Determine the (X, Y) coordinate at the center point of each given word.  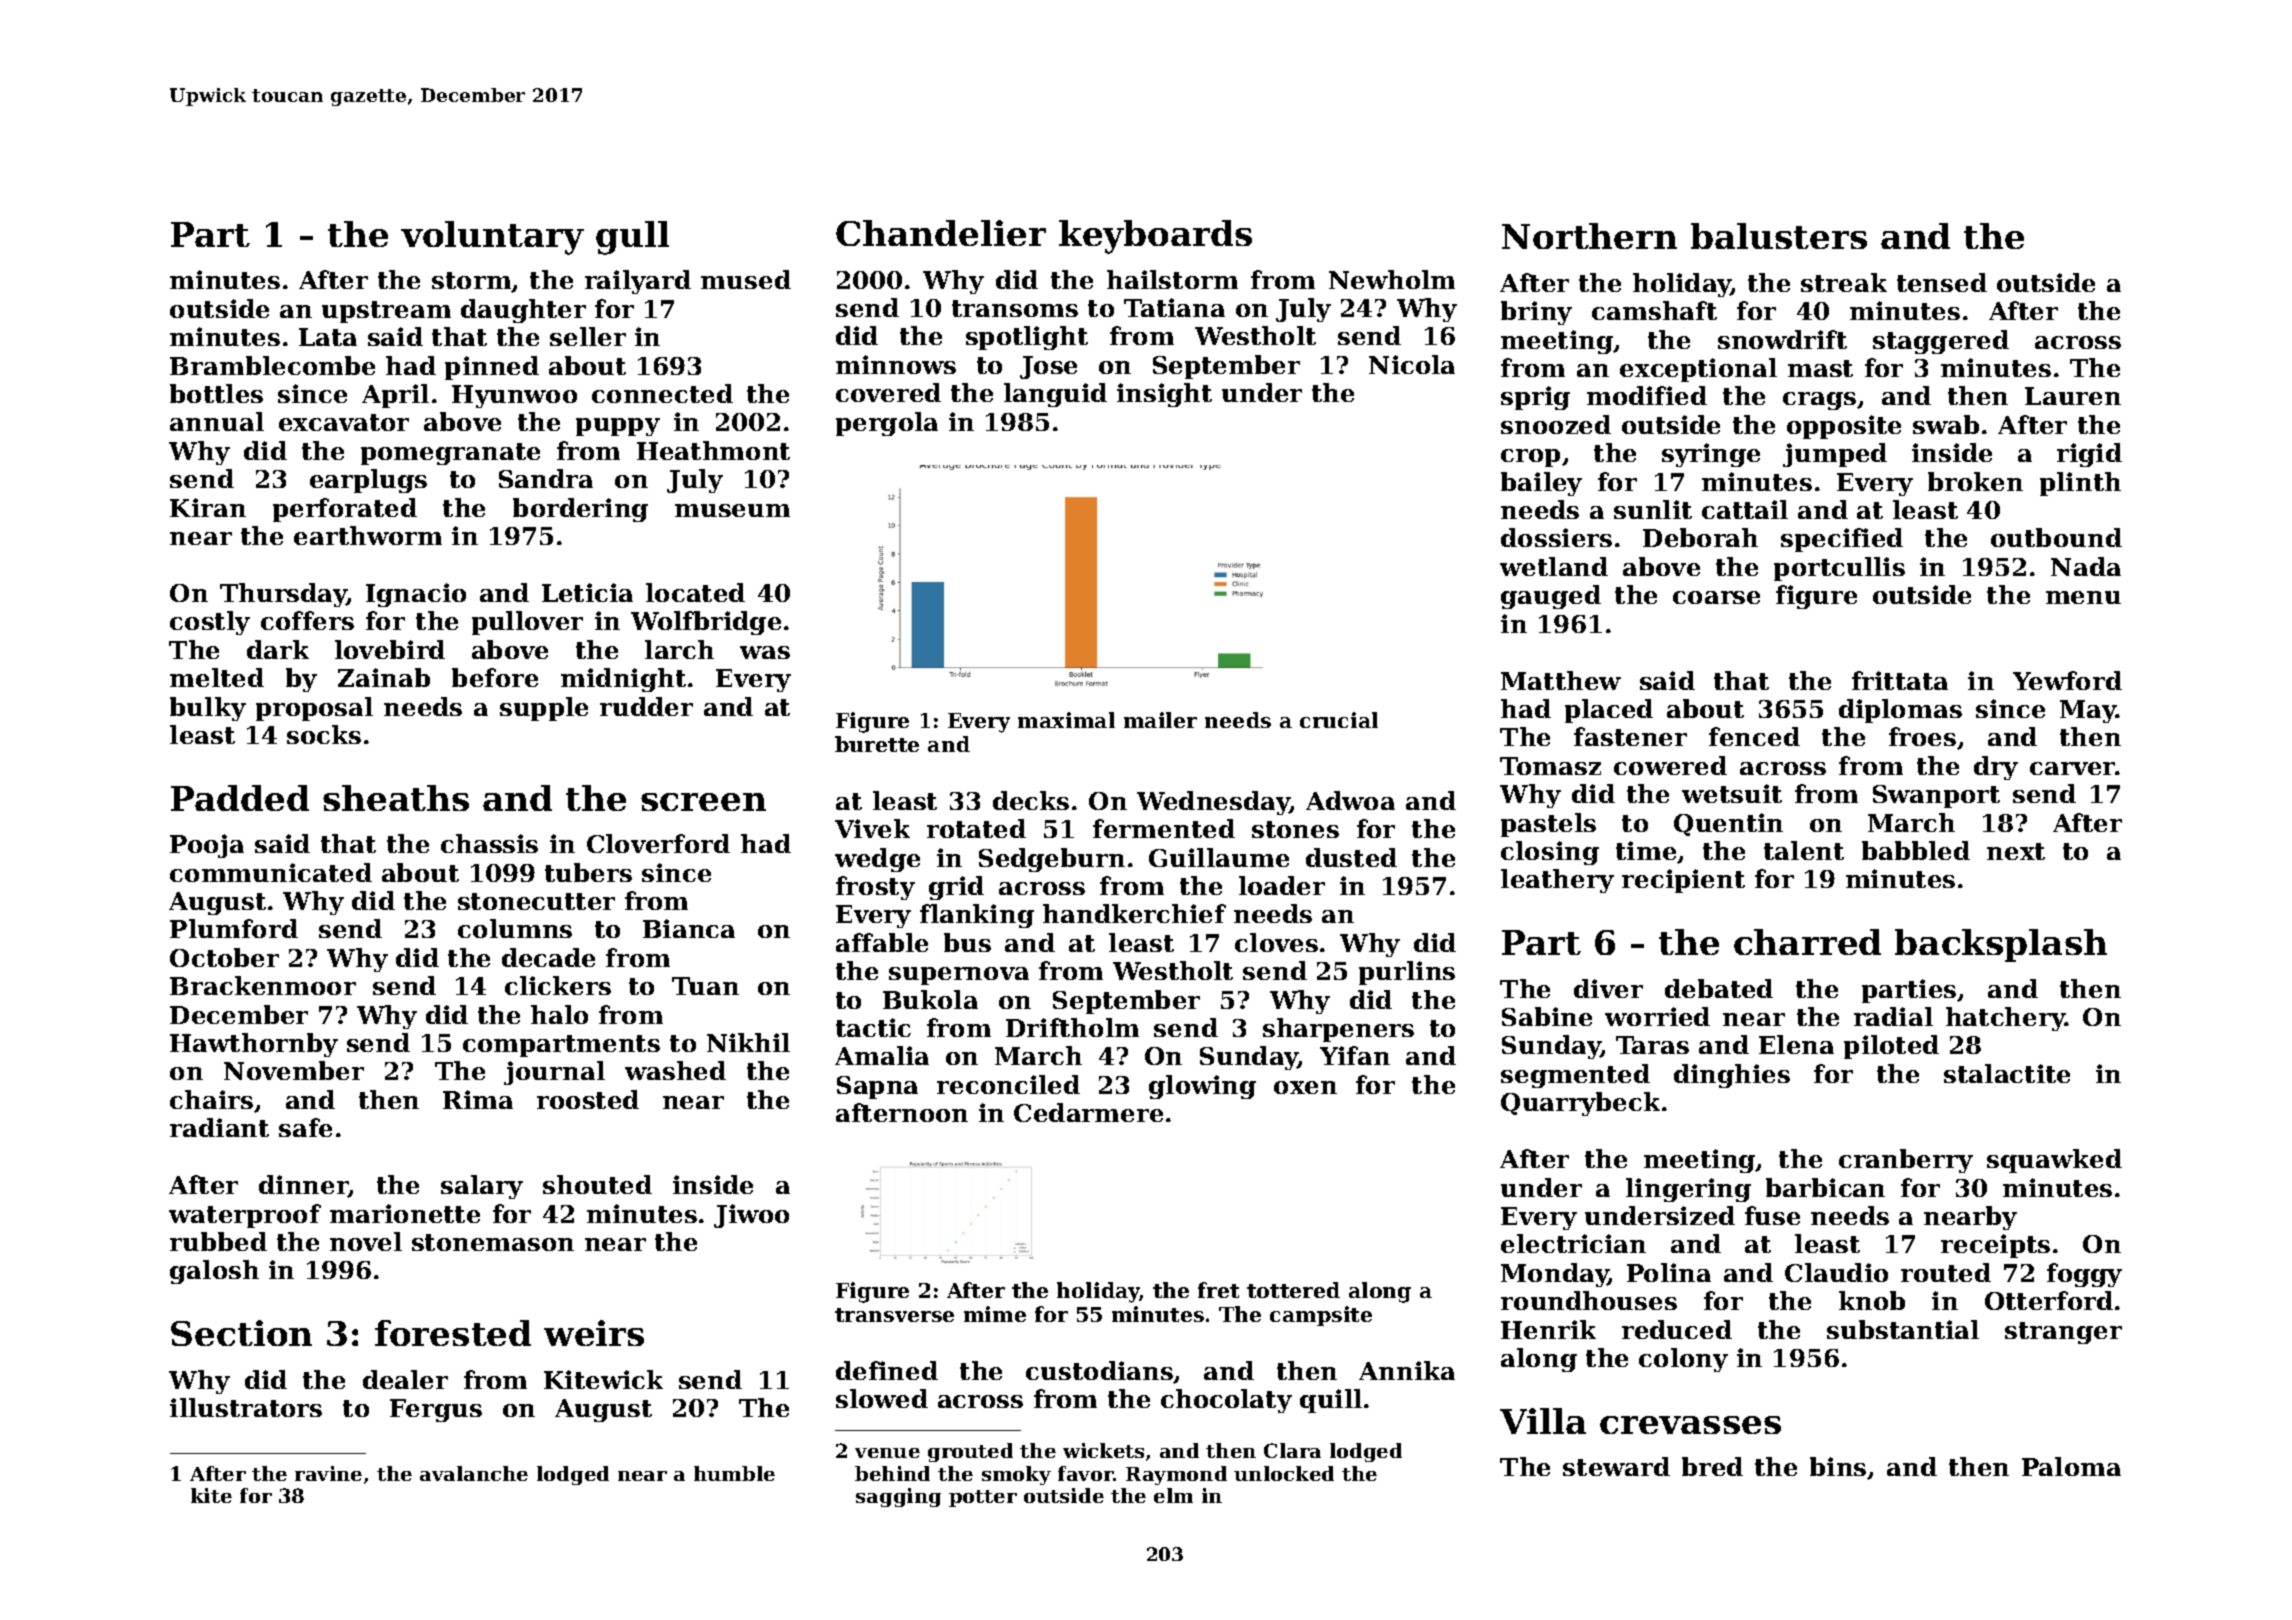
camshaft (1654, 310)
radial (1893, 1016)
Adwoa (1350, 800)
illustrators (246, 1407)
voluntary (492, 238)
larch (679, 649)
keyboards (1155, 237)
